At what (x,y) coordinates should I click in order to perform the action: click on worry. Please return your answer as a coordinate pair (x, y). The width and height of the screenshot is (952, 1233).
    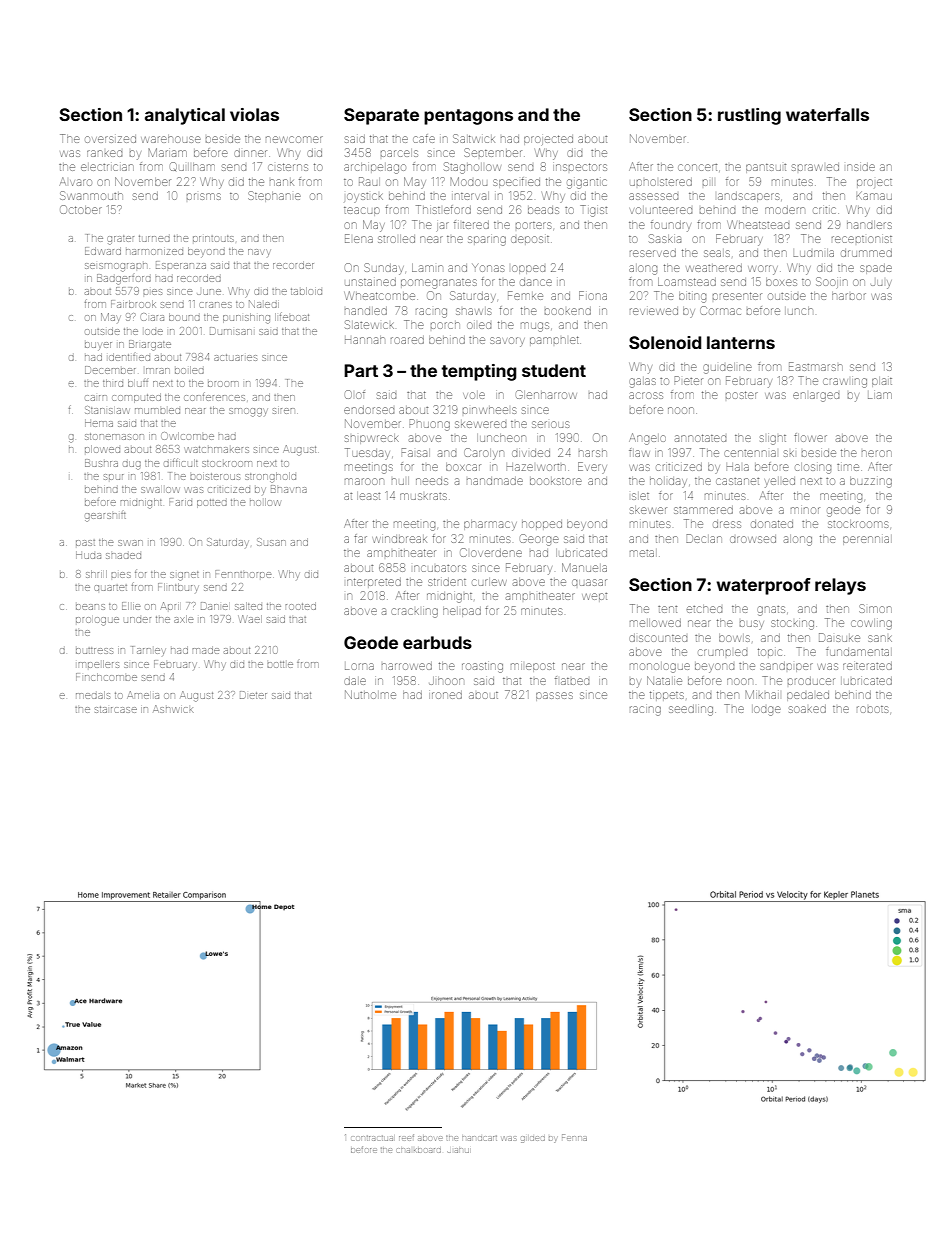
    Looking at the image, I should click on (763, 270).
